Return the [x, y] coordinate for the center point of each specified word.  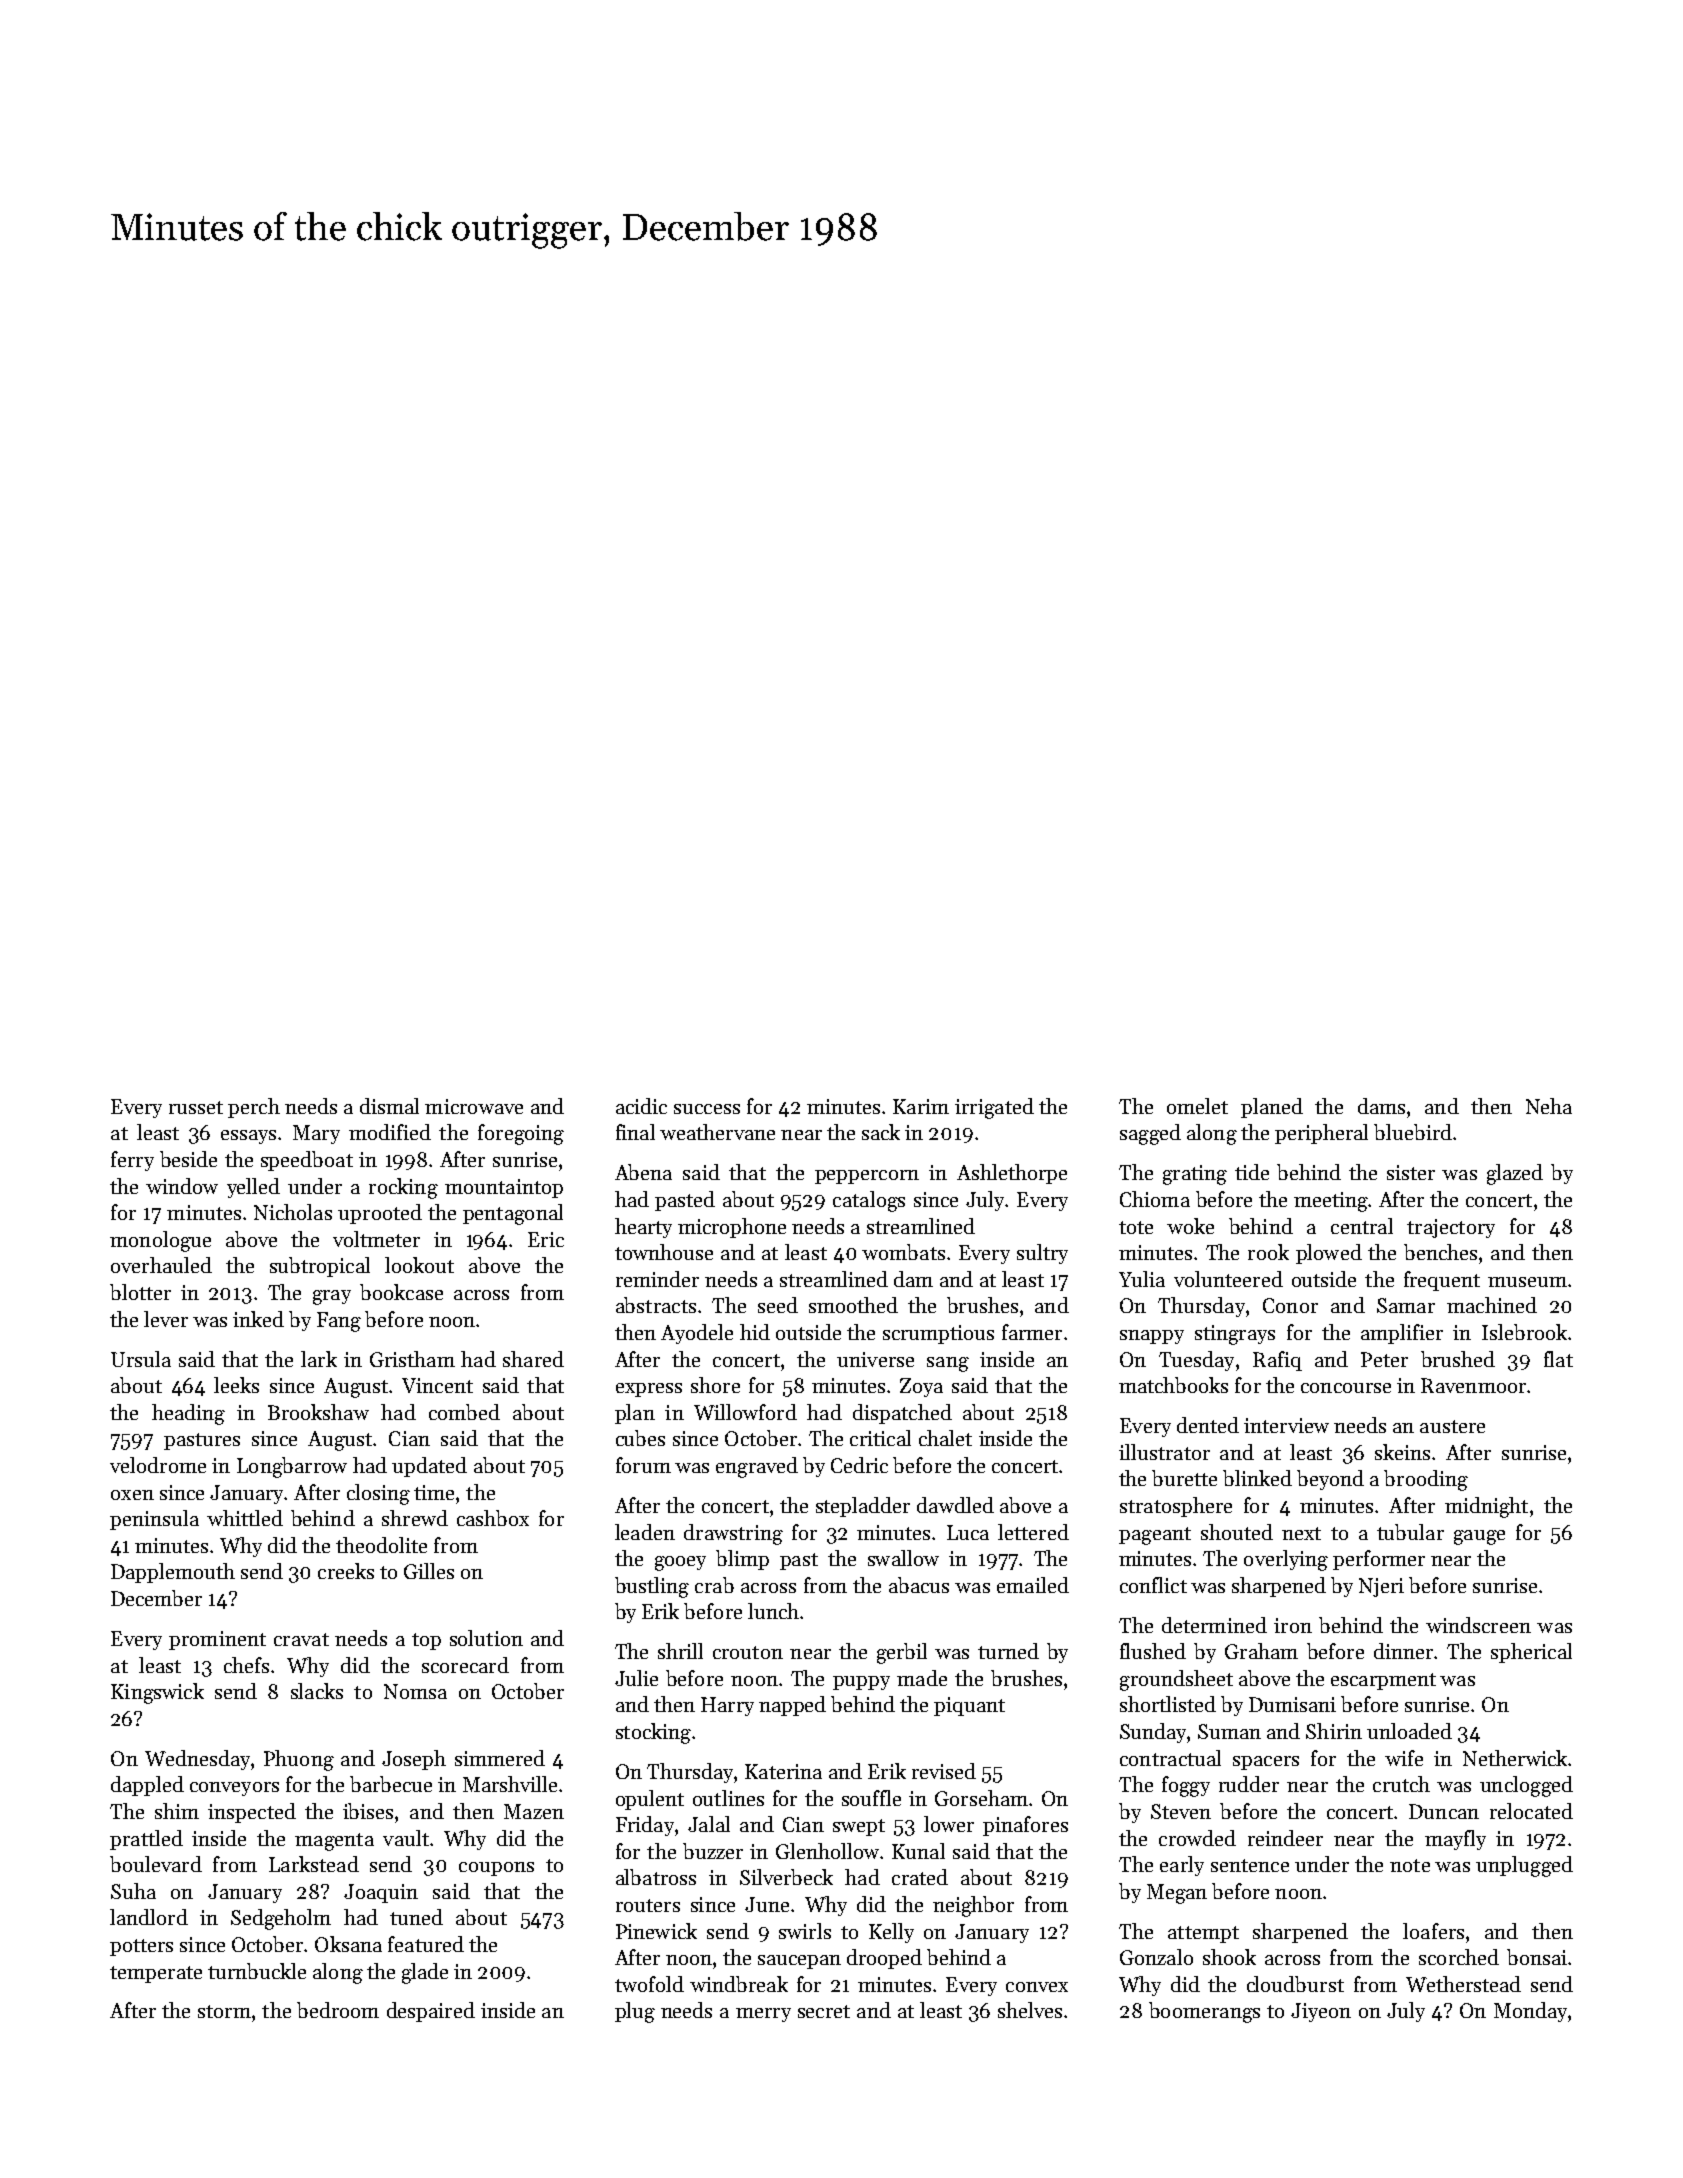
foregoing [521, 1134]
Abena [643, 1172]
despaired [431, 2012]
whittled [245, 1518]
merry [763, 2015]
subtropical [320, 1267]
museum [1527, 1282]
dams [1381, 1106]
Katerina [783, 1771]
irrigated [994, 1108]
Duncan [1444, 1811]
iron [1293, 1625]
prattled [146, 1840]
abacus [919, 1585]
